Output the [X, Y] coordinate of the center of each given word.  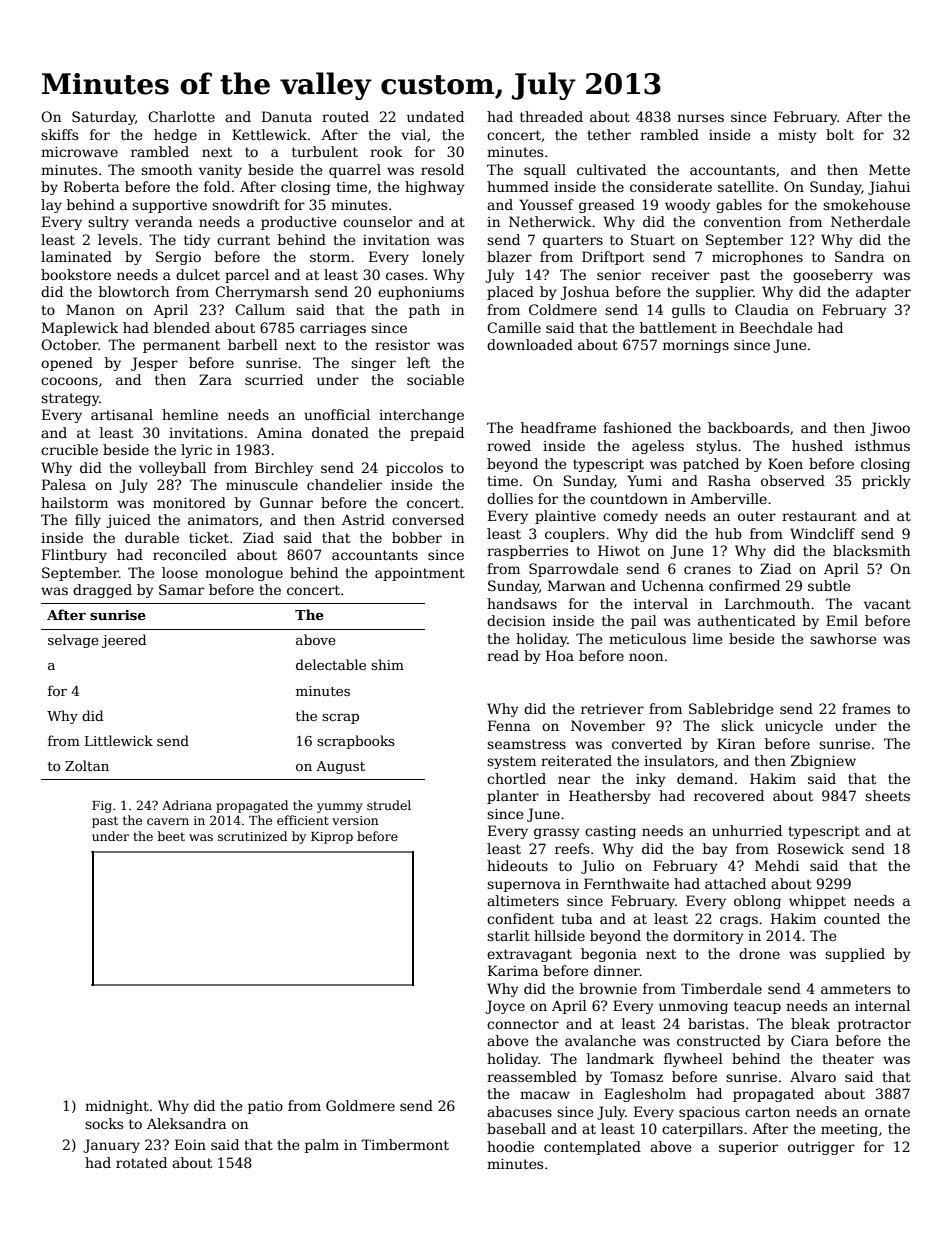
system [511, 762]
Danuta [287, 116]
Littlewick [119, 740]
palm [322, 1146]
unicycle [794, 727]
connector [523, 1024]
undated [435, 116]
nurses [700, 118]
